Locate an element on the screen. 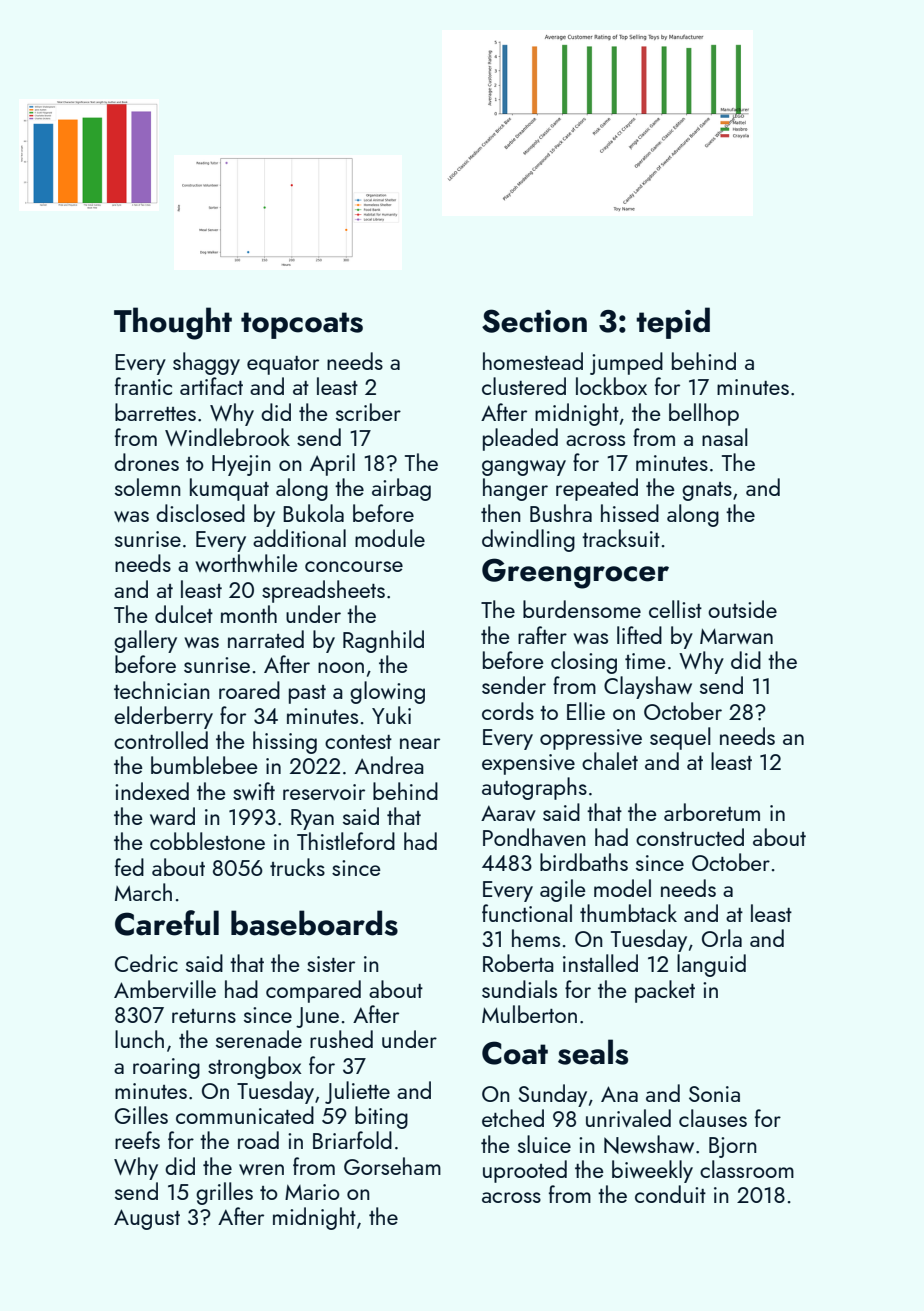  pleaded is located at coordinates (520, 439).
